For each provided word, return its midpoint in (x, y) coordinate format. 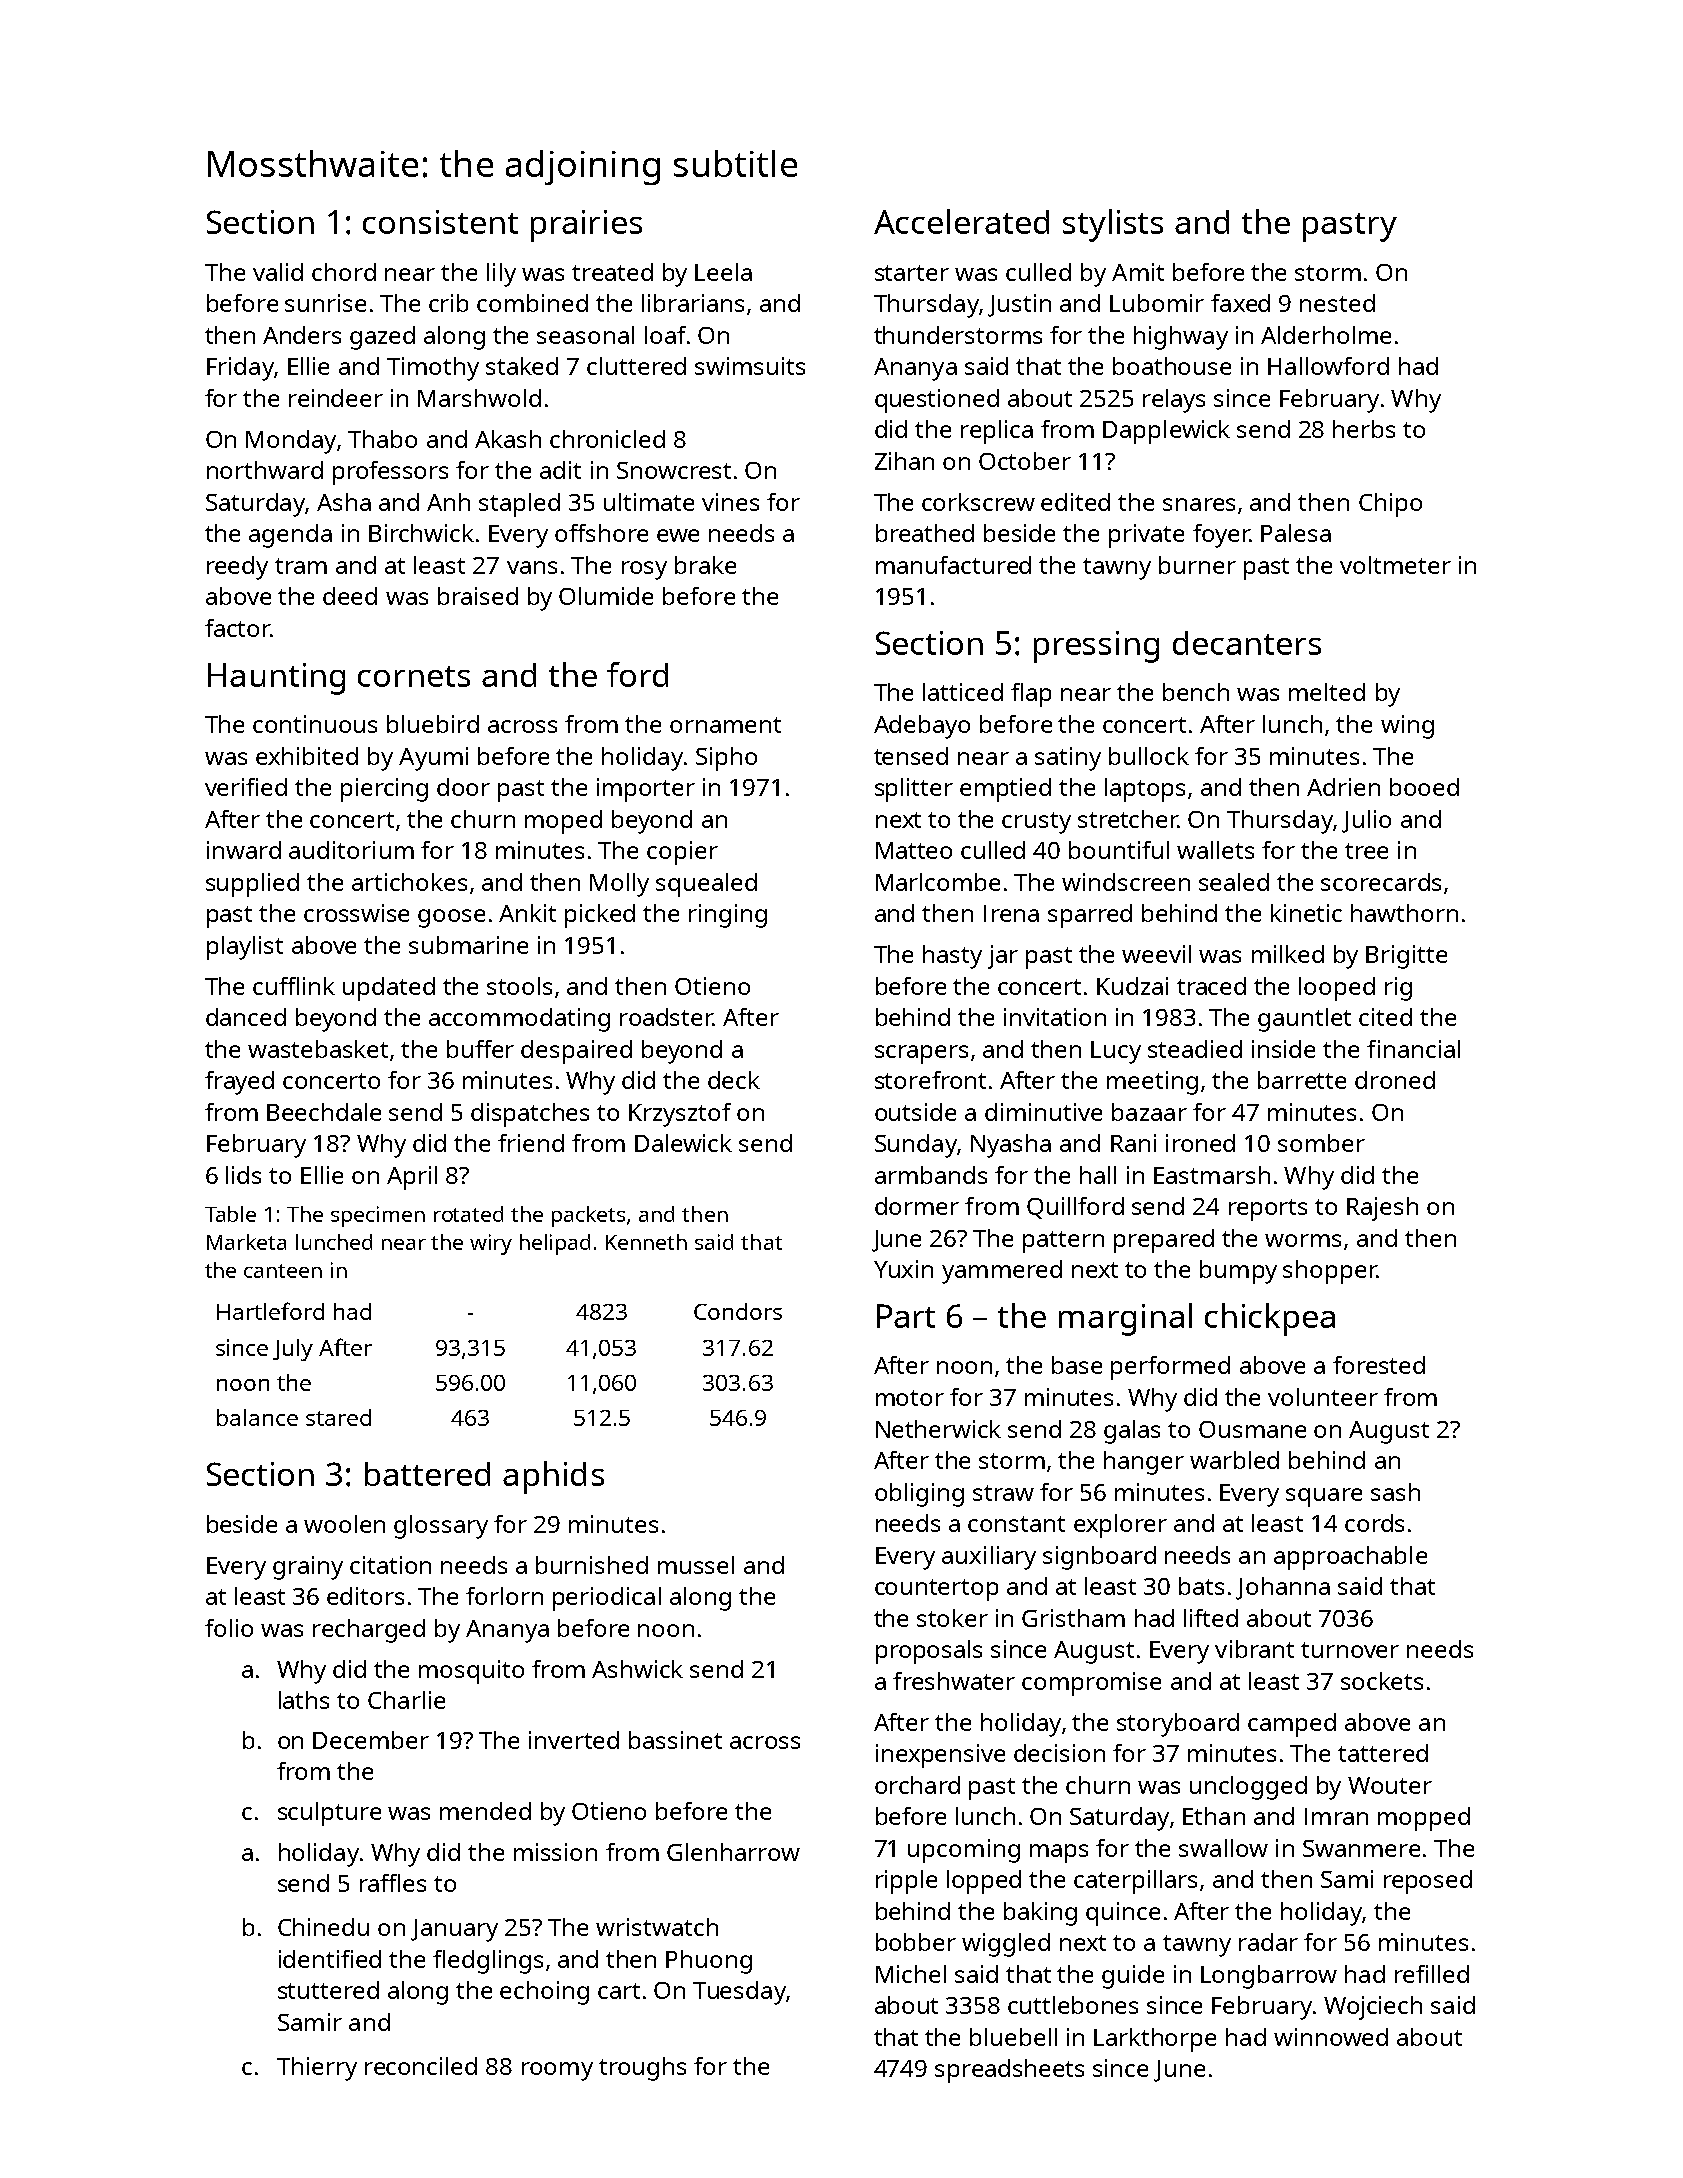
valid (278, 272)
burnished (592, 1565)
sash (1395, 1492)
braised (478, 596)
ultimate (649, 502)
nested (1337, 303)
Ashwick (637, 1669)
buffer (480, 1049)
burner (1197, 565)
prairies (586, 226)
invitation (1055, 1017)
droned (1395, 1080)
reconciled (421, 2066)
